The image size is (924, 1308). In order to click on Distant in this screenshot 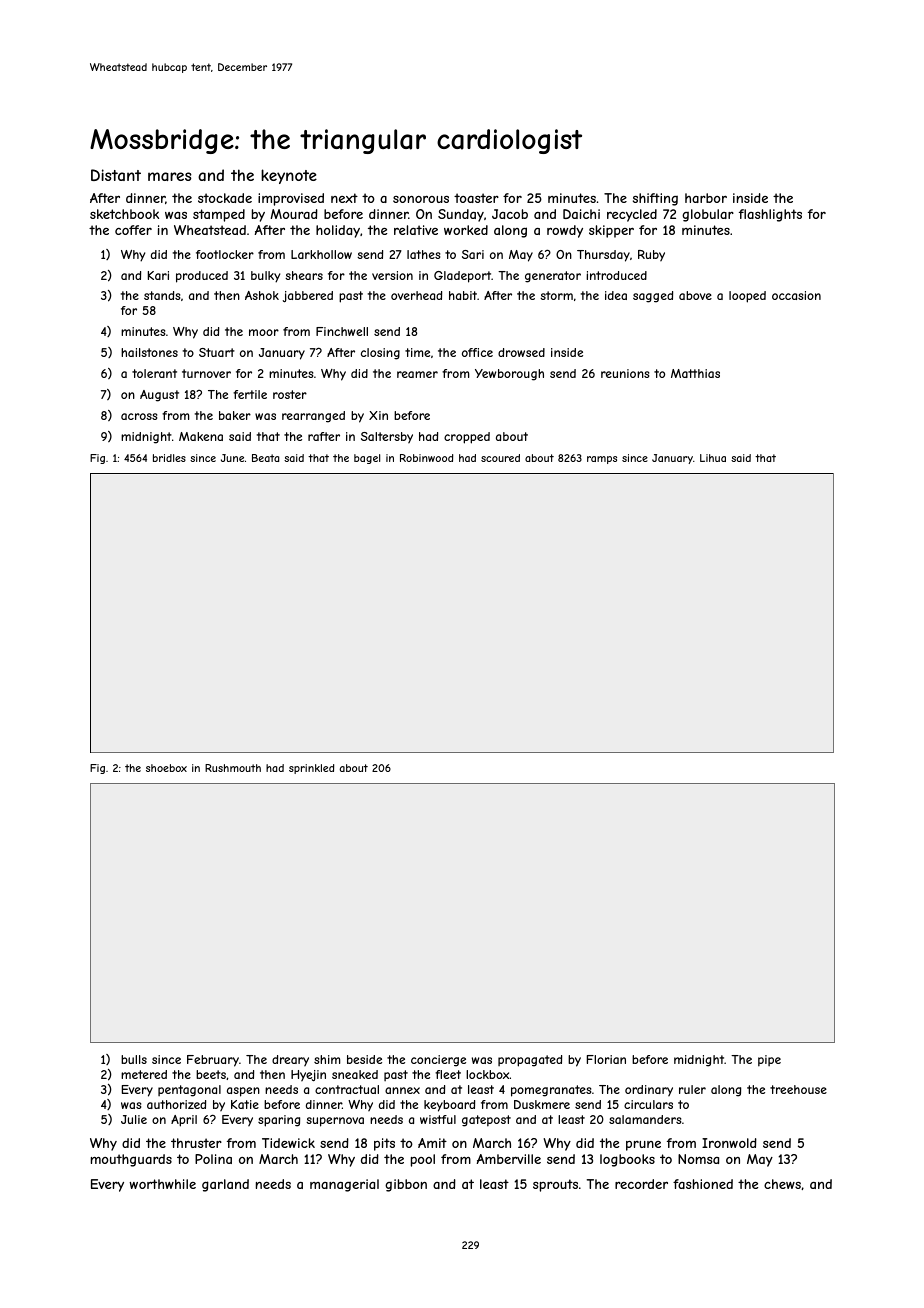, I will do `click(116, 175)`.
